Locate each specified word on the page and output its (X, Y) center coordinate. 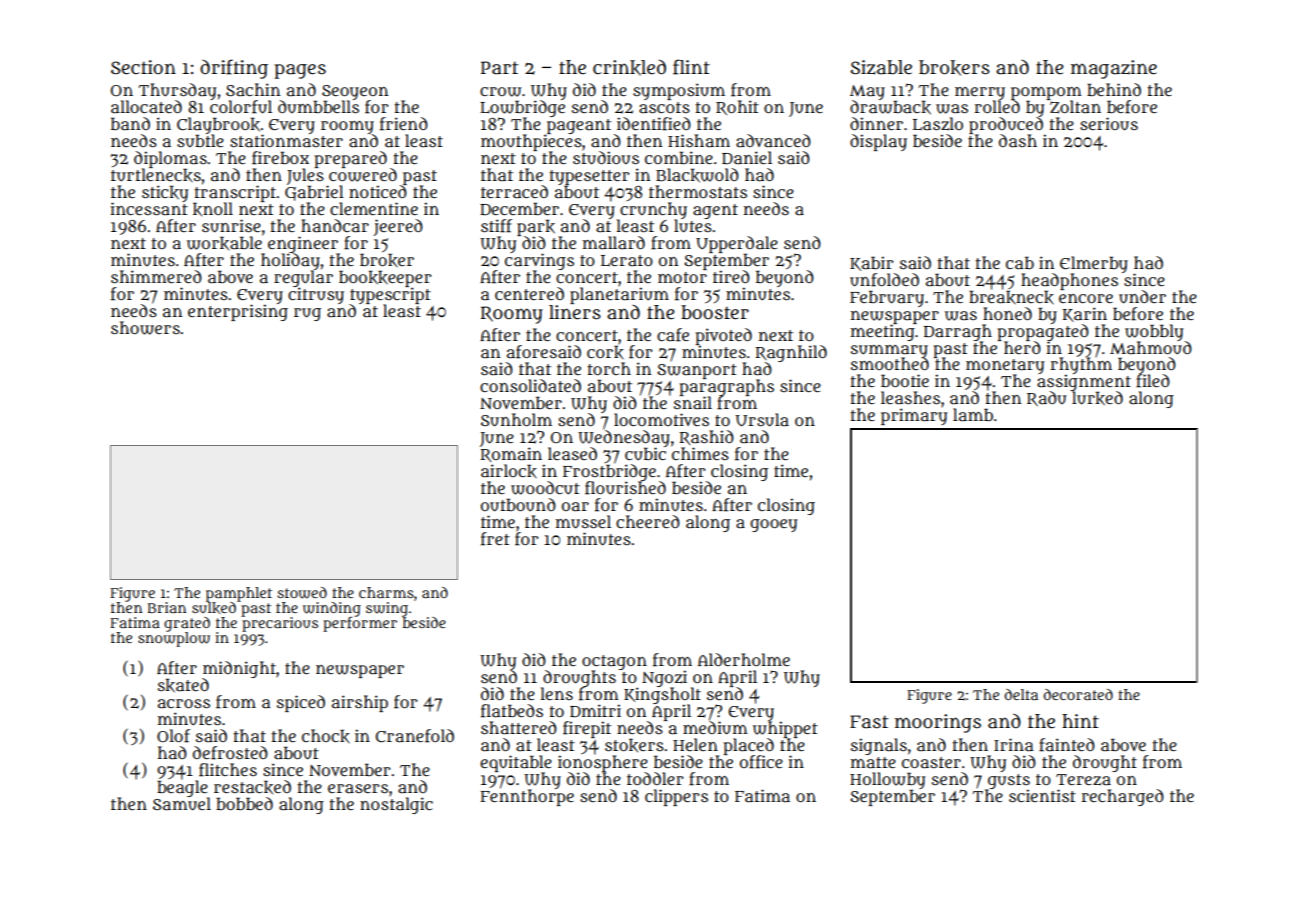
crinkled (629, 68)
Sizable (881, 67)
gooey (773, 525)
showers (145, 328)
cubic (645, 454)
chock (326, 736)
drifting (234, 69)
